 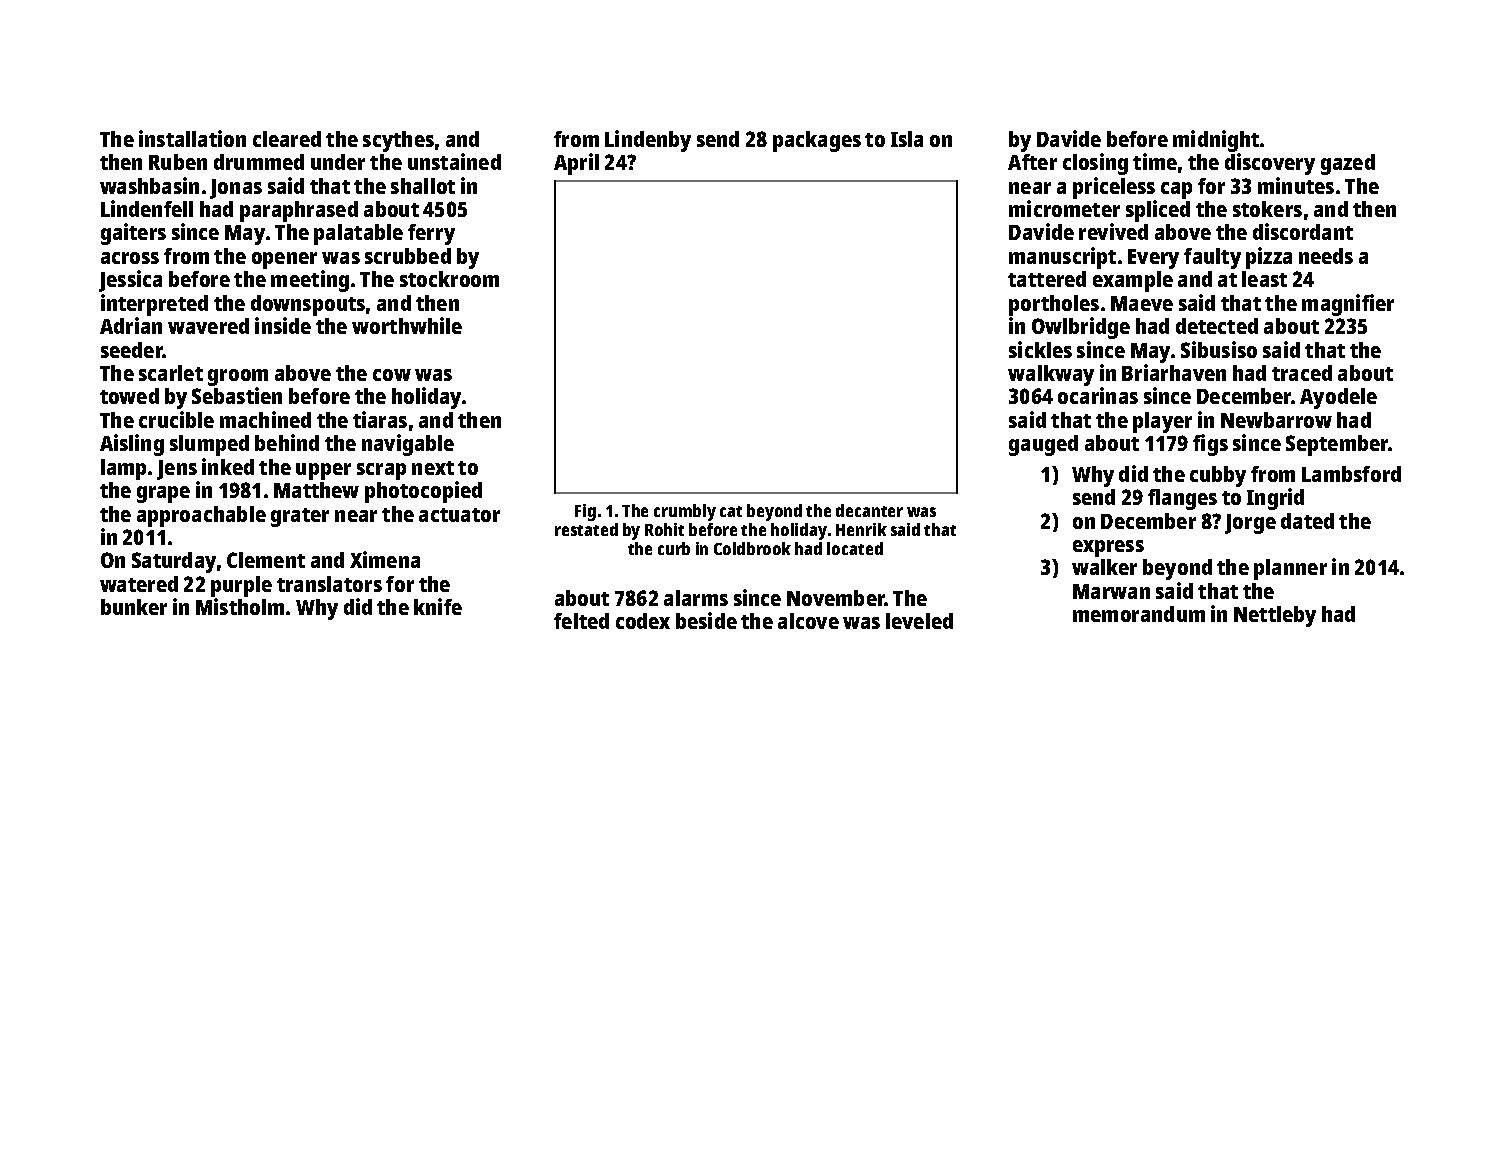 What do you see at coordinates (1275, 616) in the document?
I see `Nettleby` at bounding box center [1275, 616].
